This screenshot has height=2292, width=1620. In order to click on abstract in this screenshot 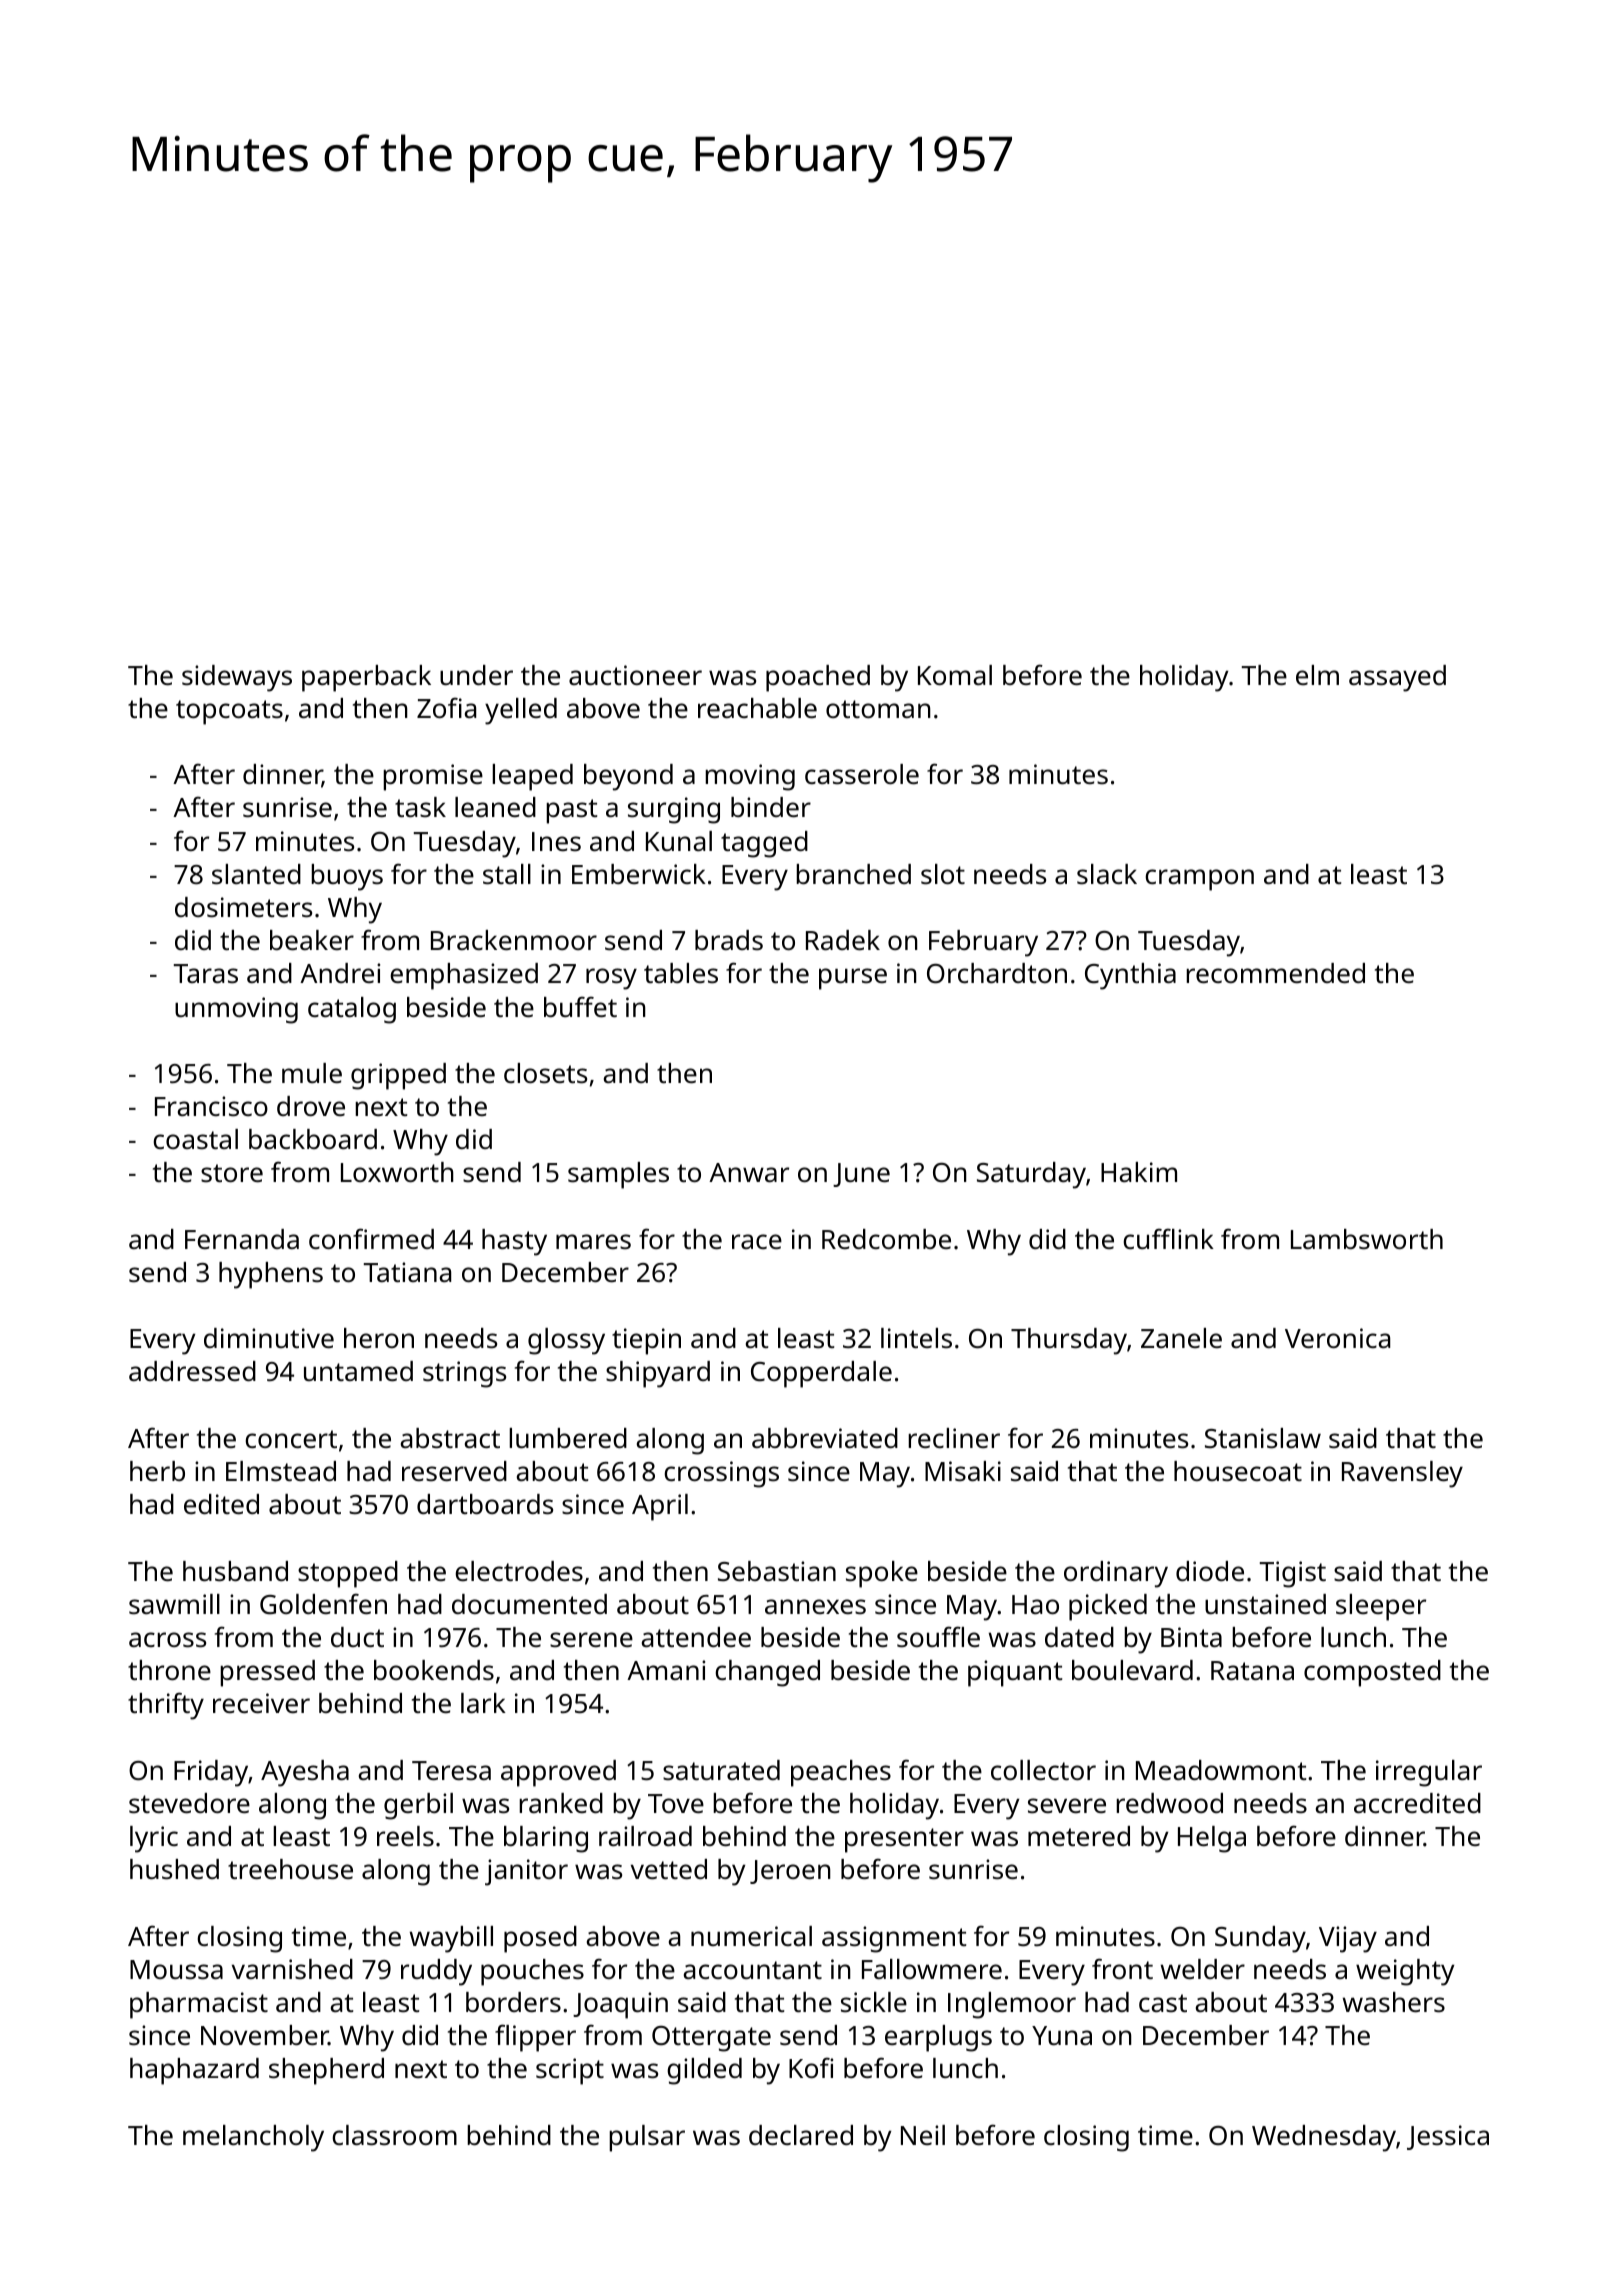, I will do `click(450, 1438)`.
